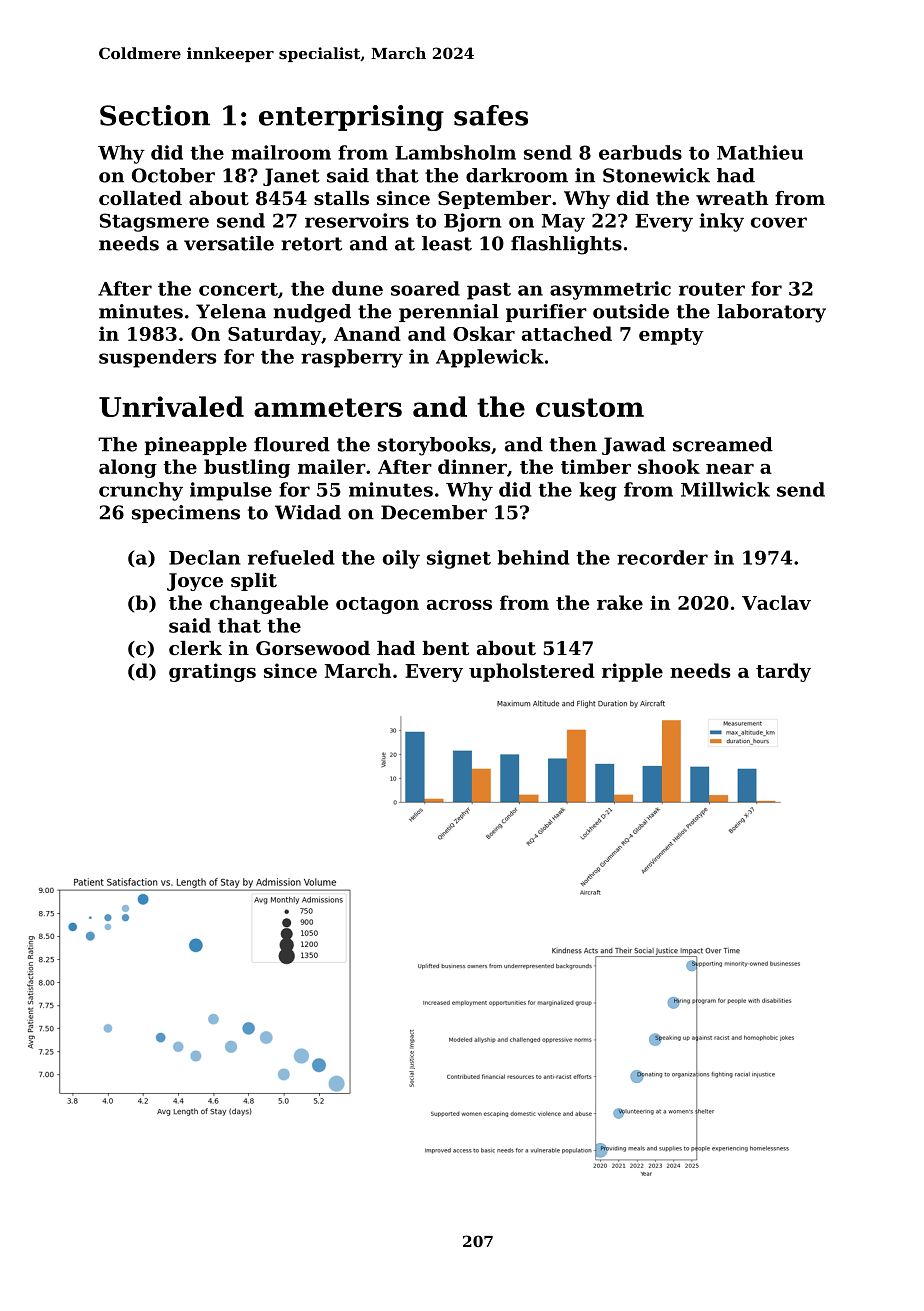 Image resolution: width=924 pixels, height=1311 pixels. Describe the element at coordinates (712, 289) in the page. I see `router` at that location.
